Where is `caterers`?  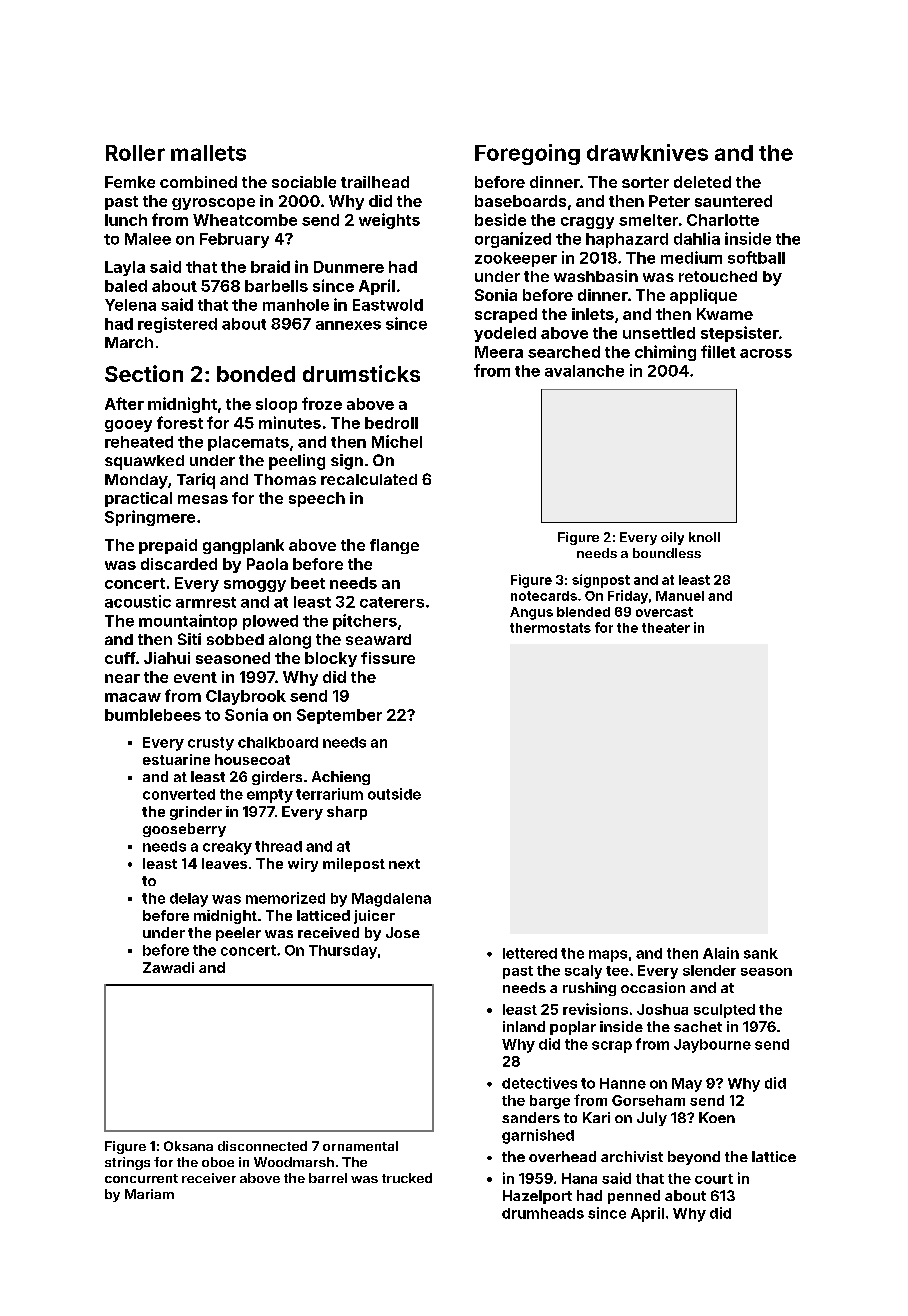 caterers is located at coordinates (392, 602).
